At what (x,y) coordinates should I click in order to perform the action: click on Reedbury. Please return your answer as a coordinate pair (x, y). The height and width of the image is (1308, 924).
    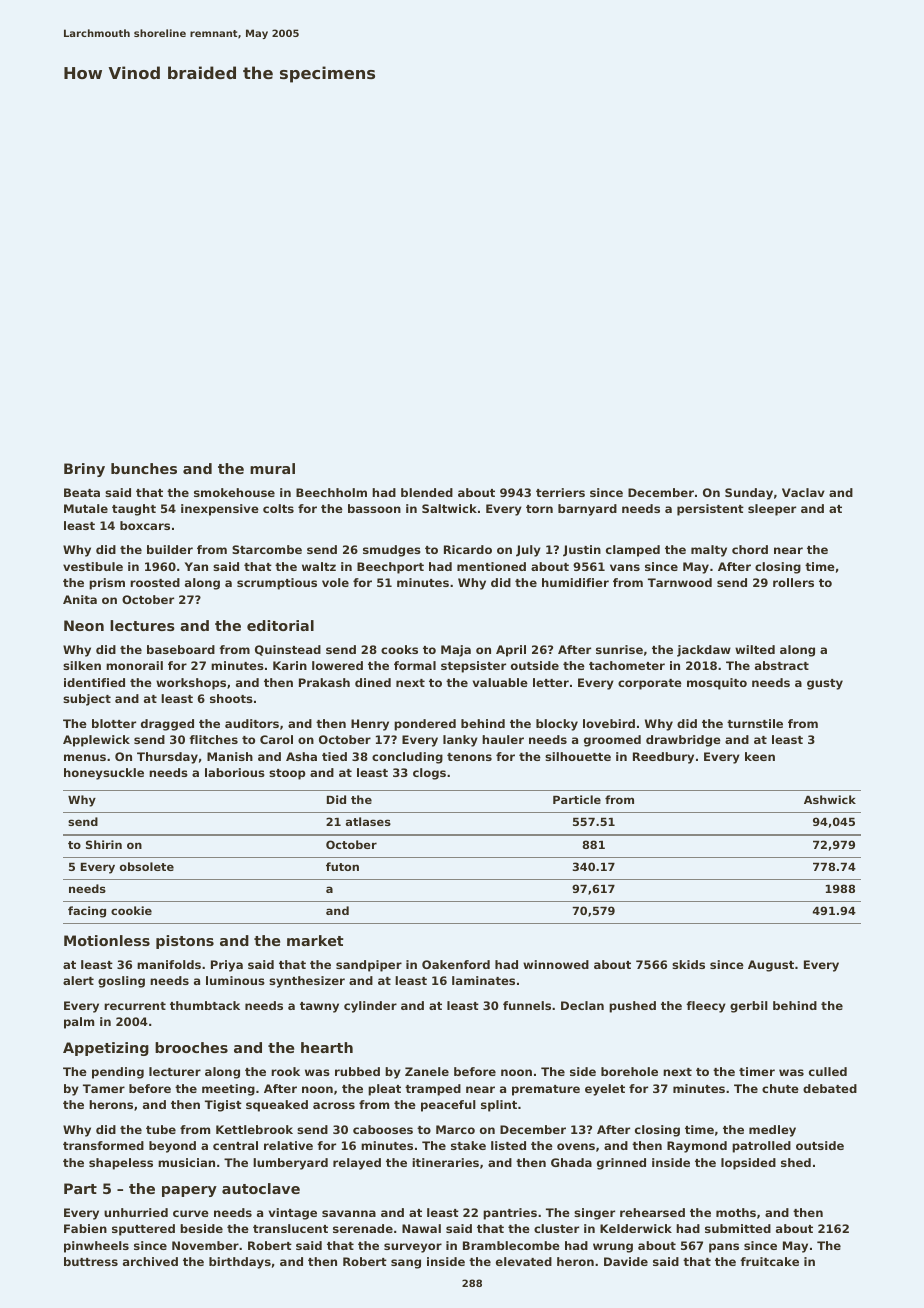
    Looking at the image, I should click on (663, 758).
